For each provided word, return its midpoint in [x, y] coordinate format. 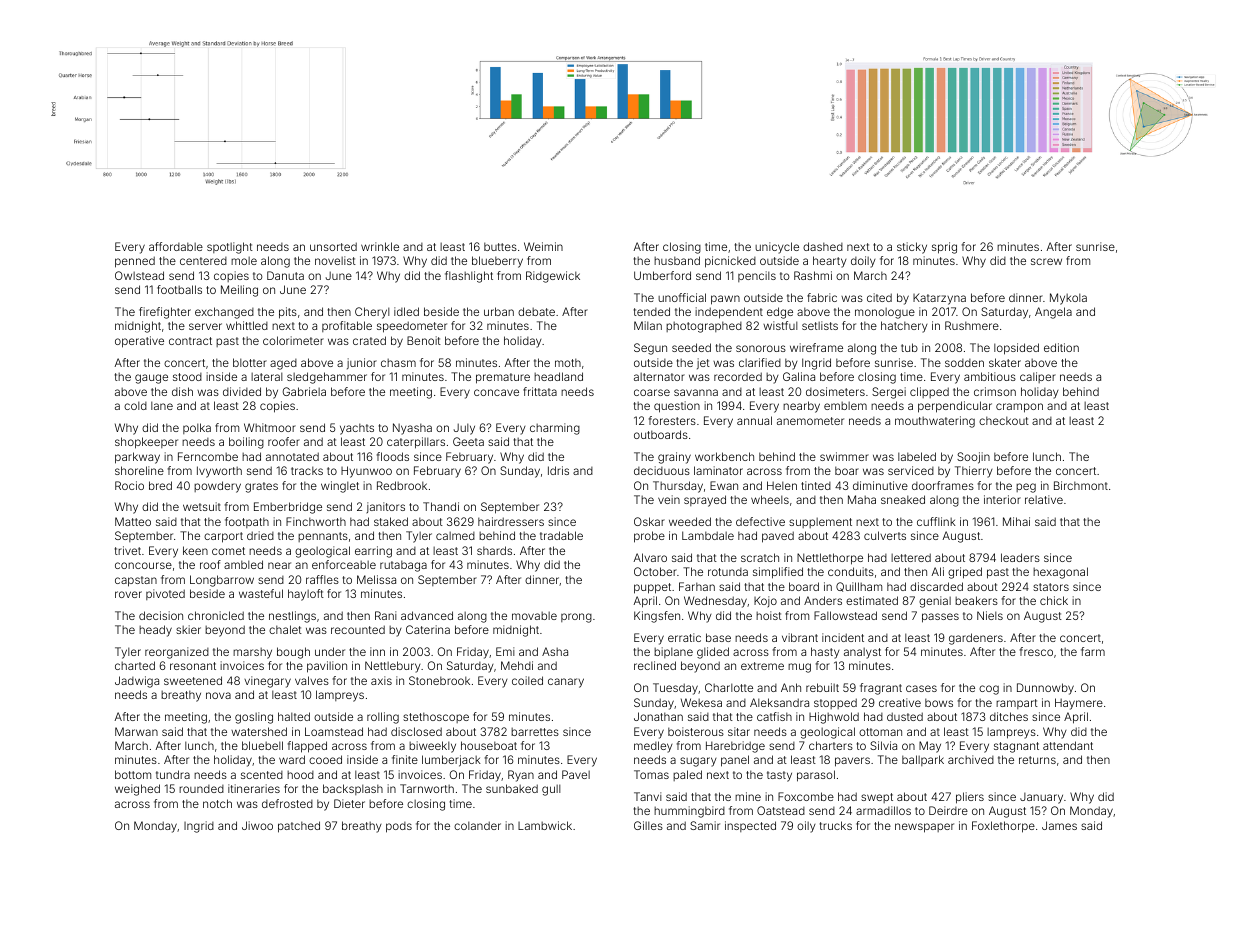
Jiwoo [257, 825]
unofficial [682, 297]
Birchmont [1081, 485]
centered [203, 261]
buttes [500, 246]
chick [1054, 600]
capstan [136, 581]
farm [1093, 651]
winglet [340, 487]
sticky [912, 248]
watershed [259, 731]
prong [576, 618]
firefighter [165, 313]
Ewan [724, 485]
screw [1046, 261]
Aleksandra [779, 702]
